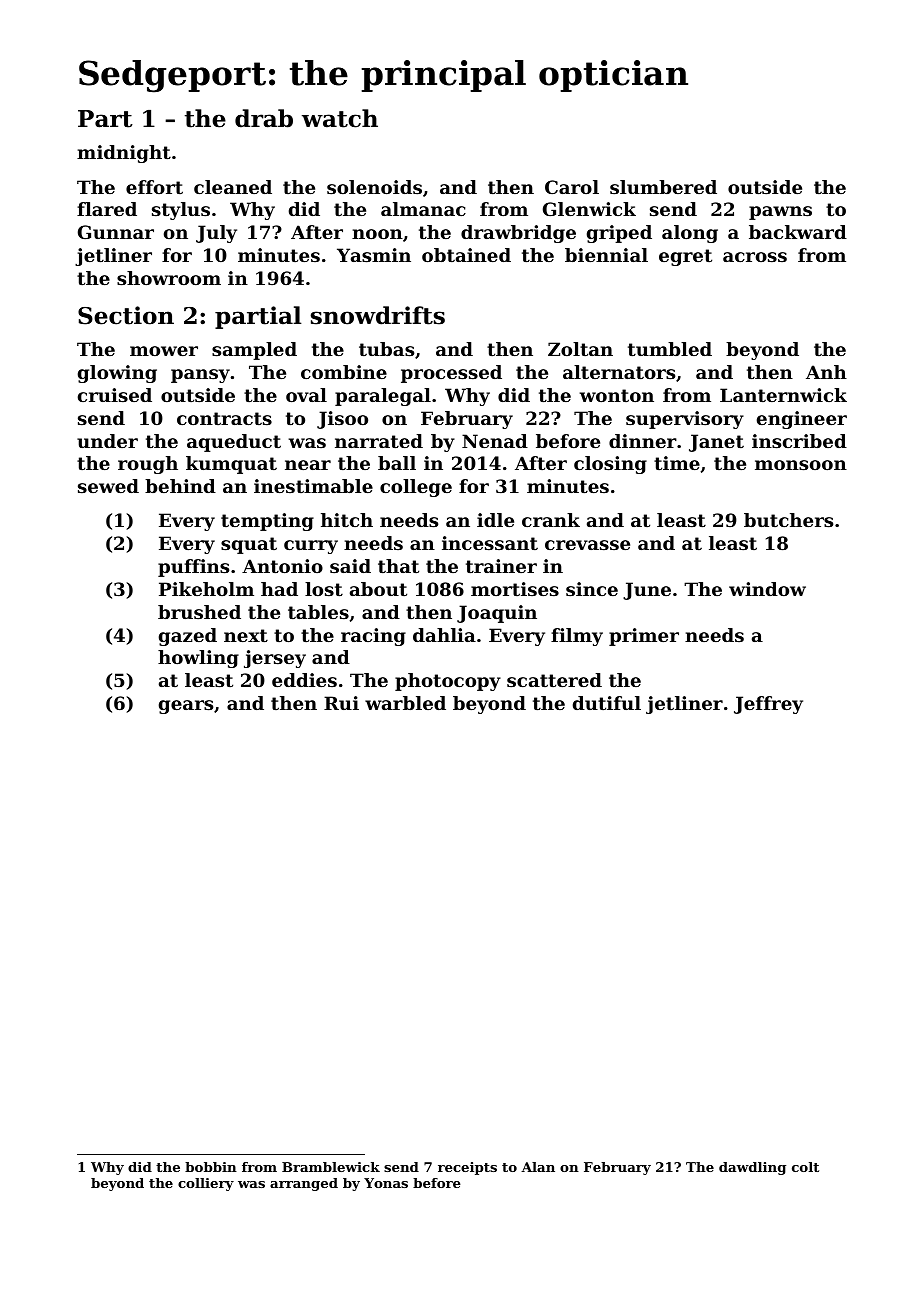 This screenshot has height=1308, width=924. Describe the element at coordinates (752, 1168) in the screenshot. I see `dawdling` at that location.
